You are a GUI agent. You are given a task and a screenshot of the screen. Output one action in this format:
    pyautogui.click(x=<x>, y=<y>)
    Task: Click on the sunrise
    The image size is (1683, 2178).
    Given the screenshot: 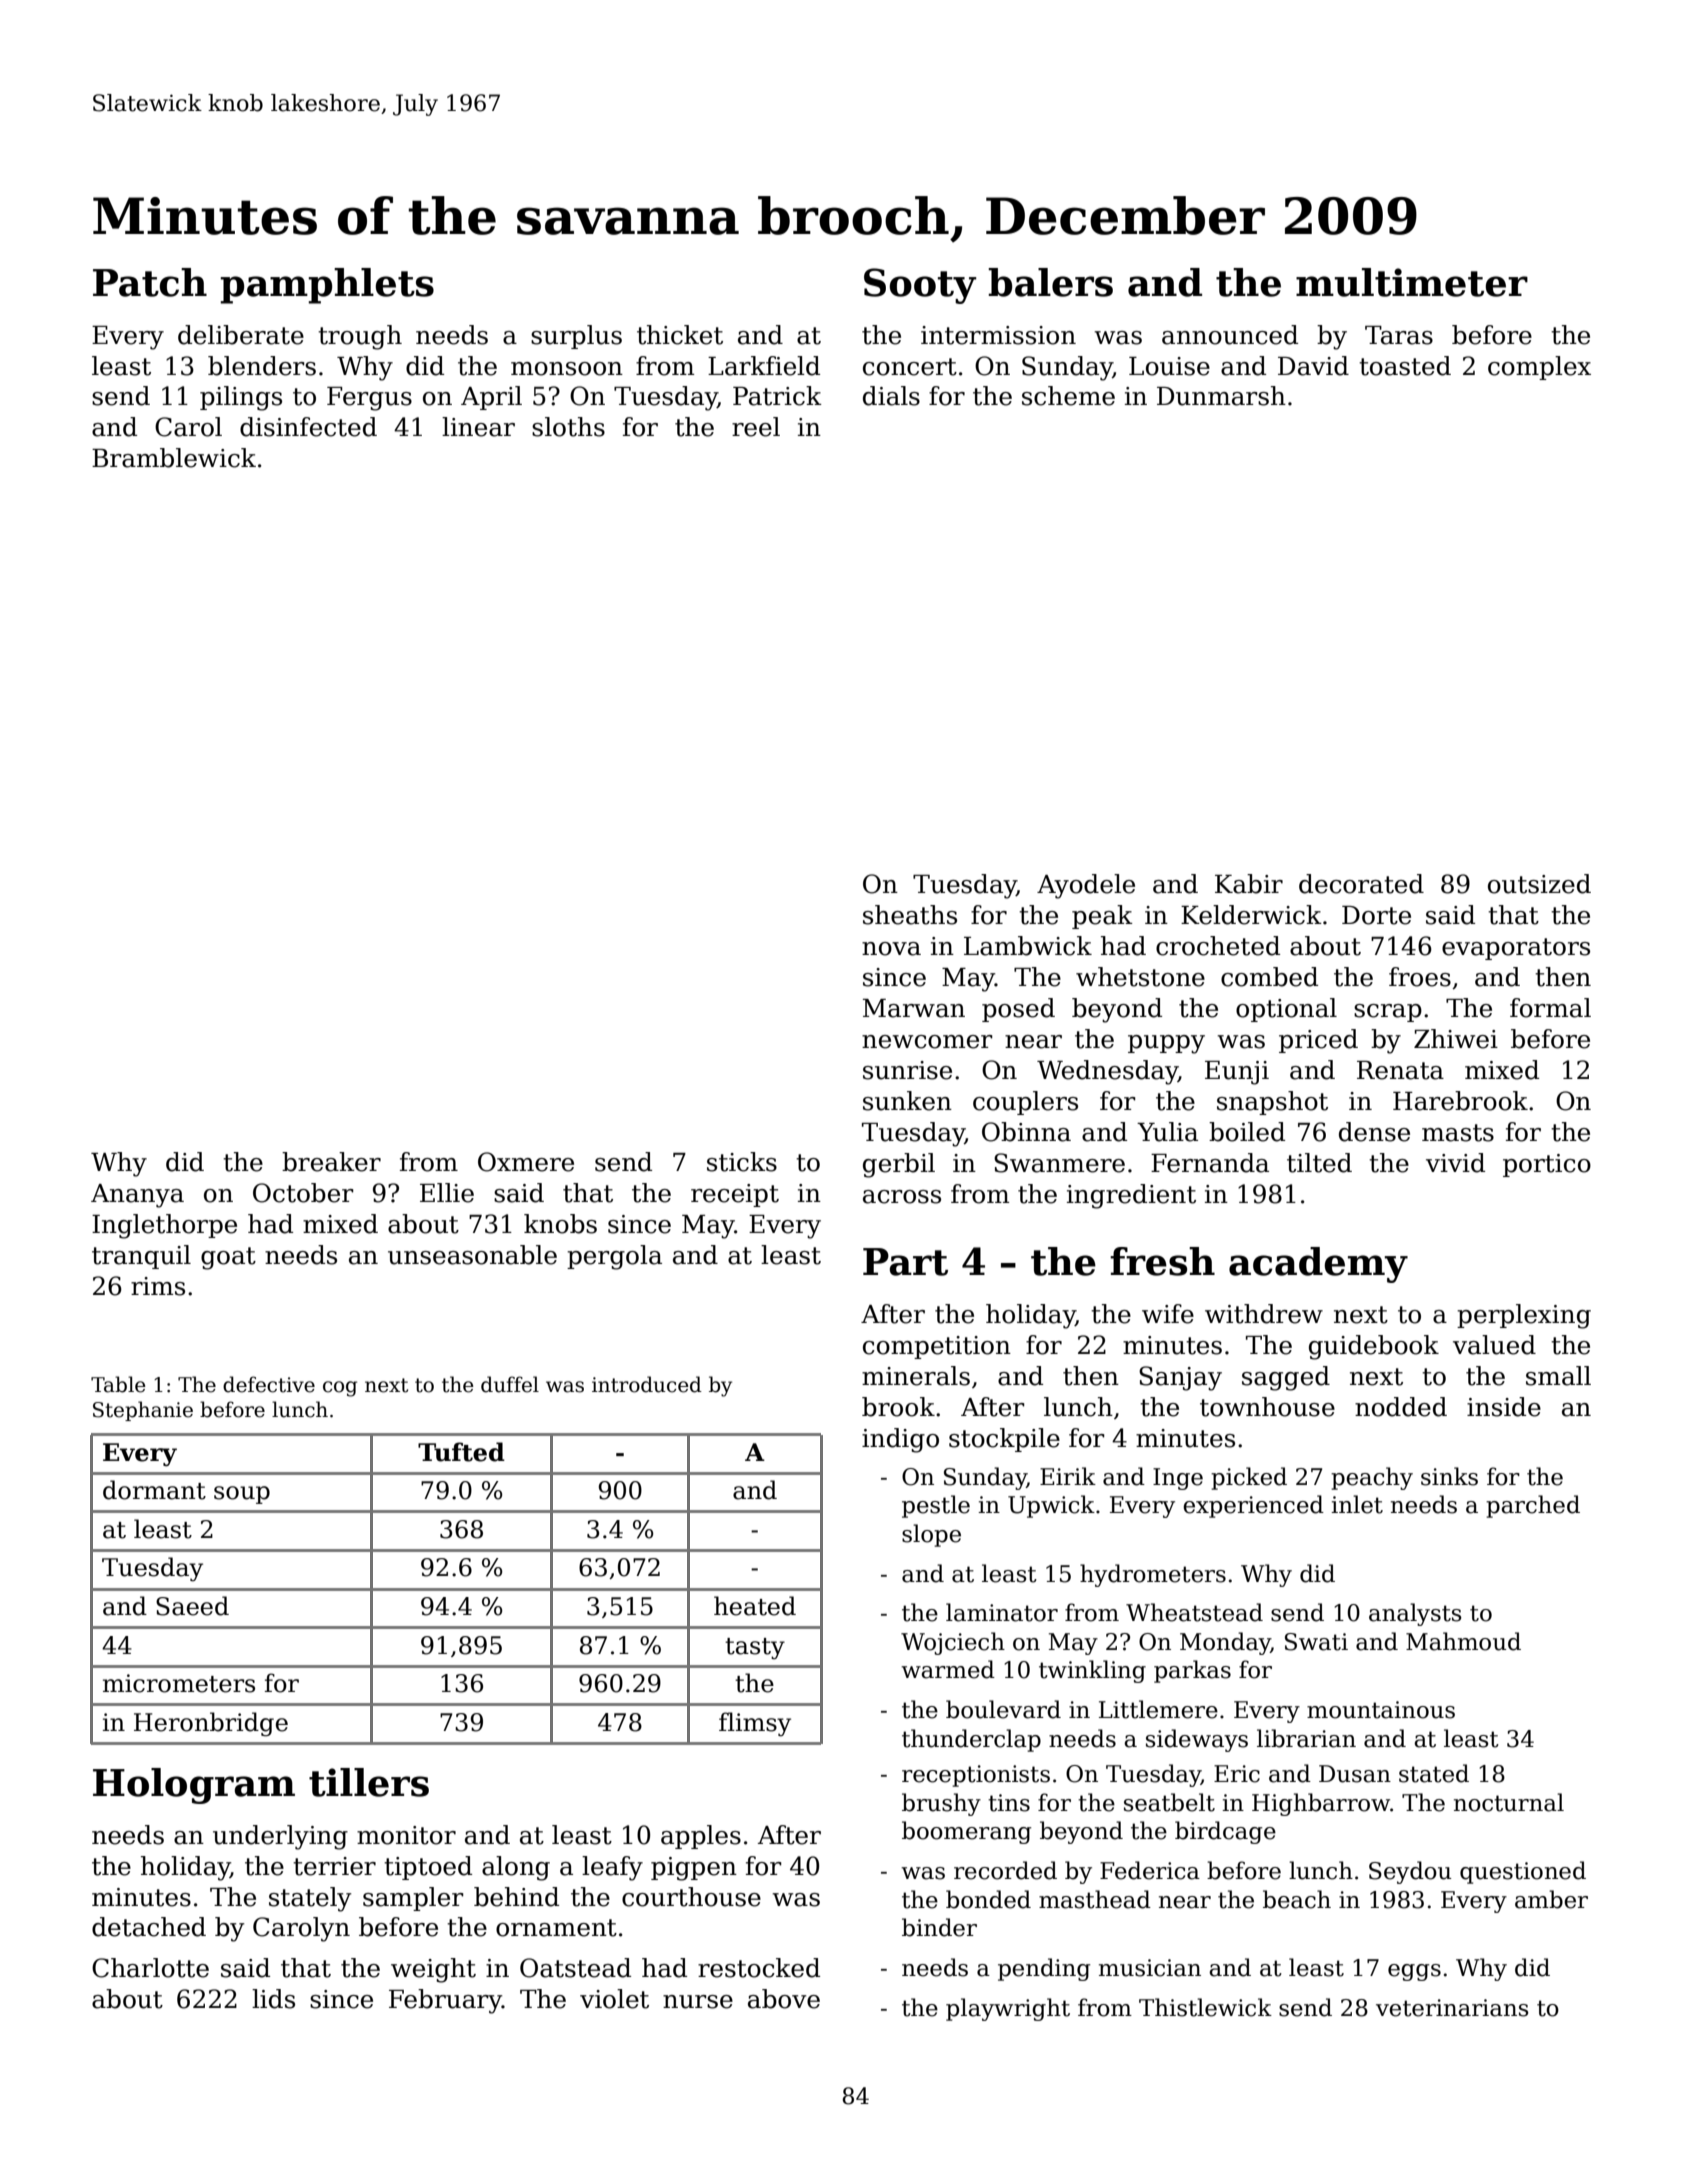 What is the action you would take?
    pyautogui.click(x=907, y=1070)
